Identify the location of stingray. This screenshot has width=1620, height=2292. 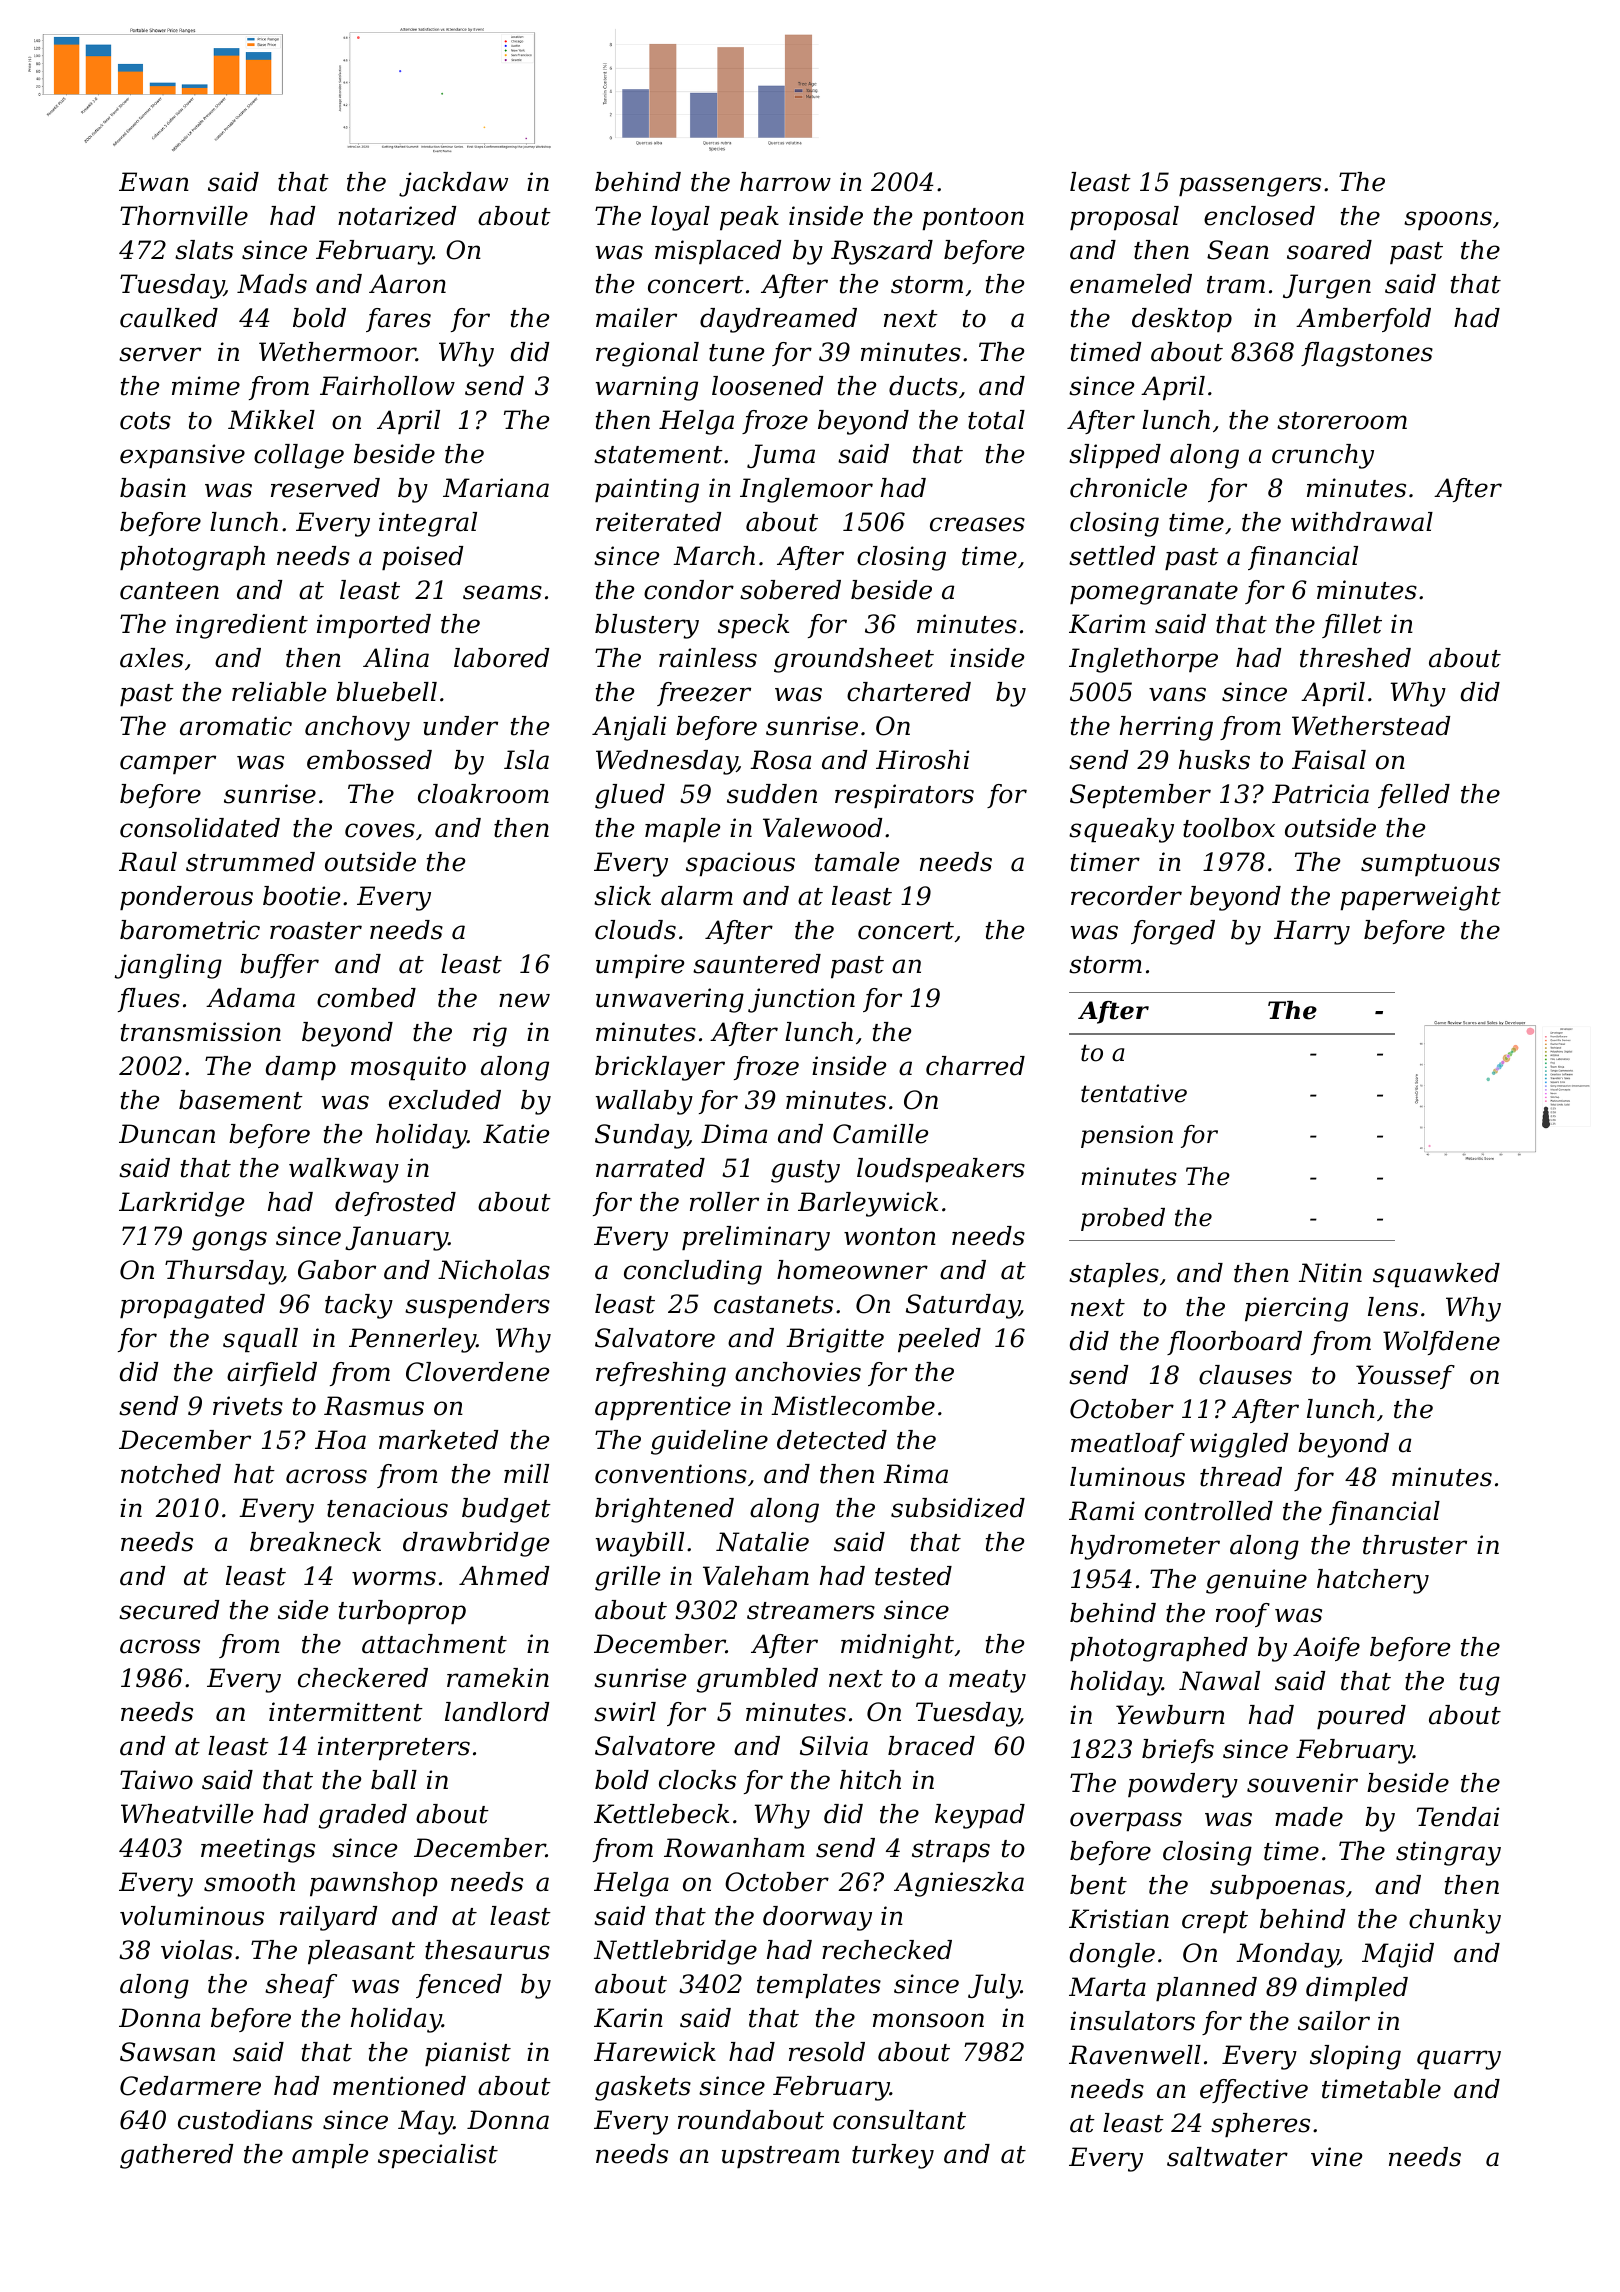
(1448, 1853).
